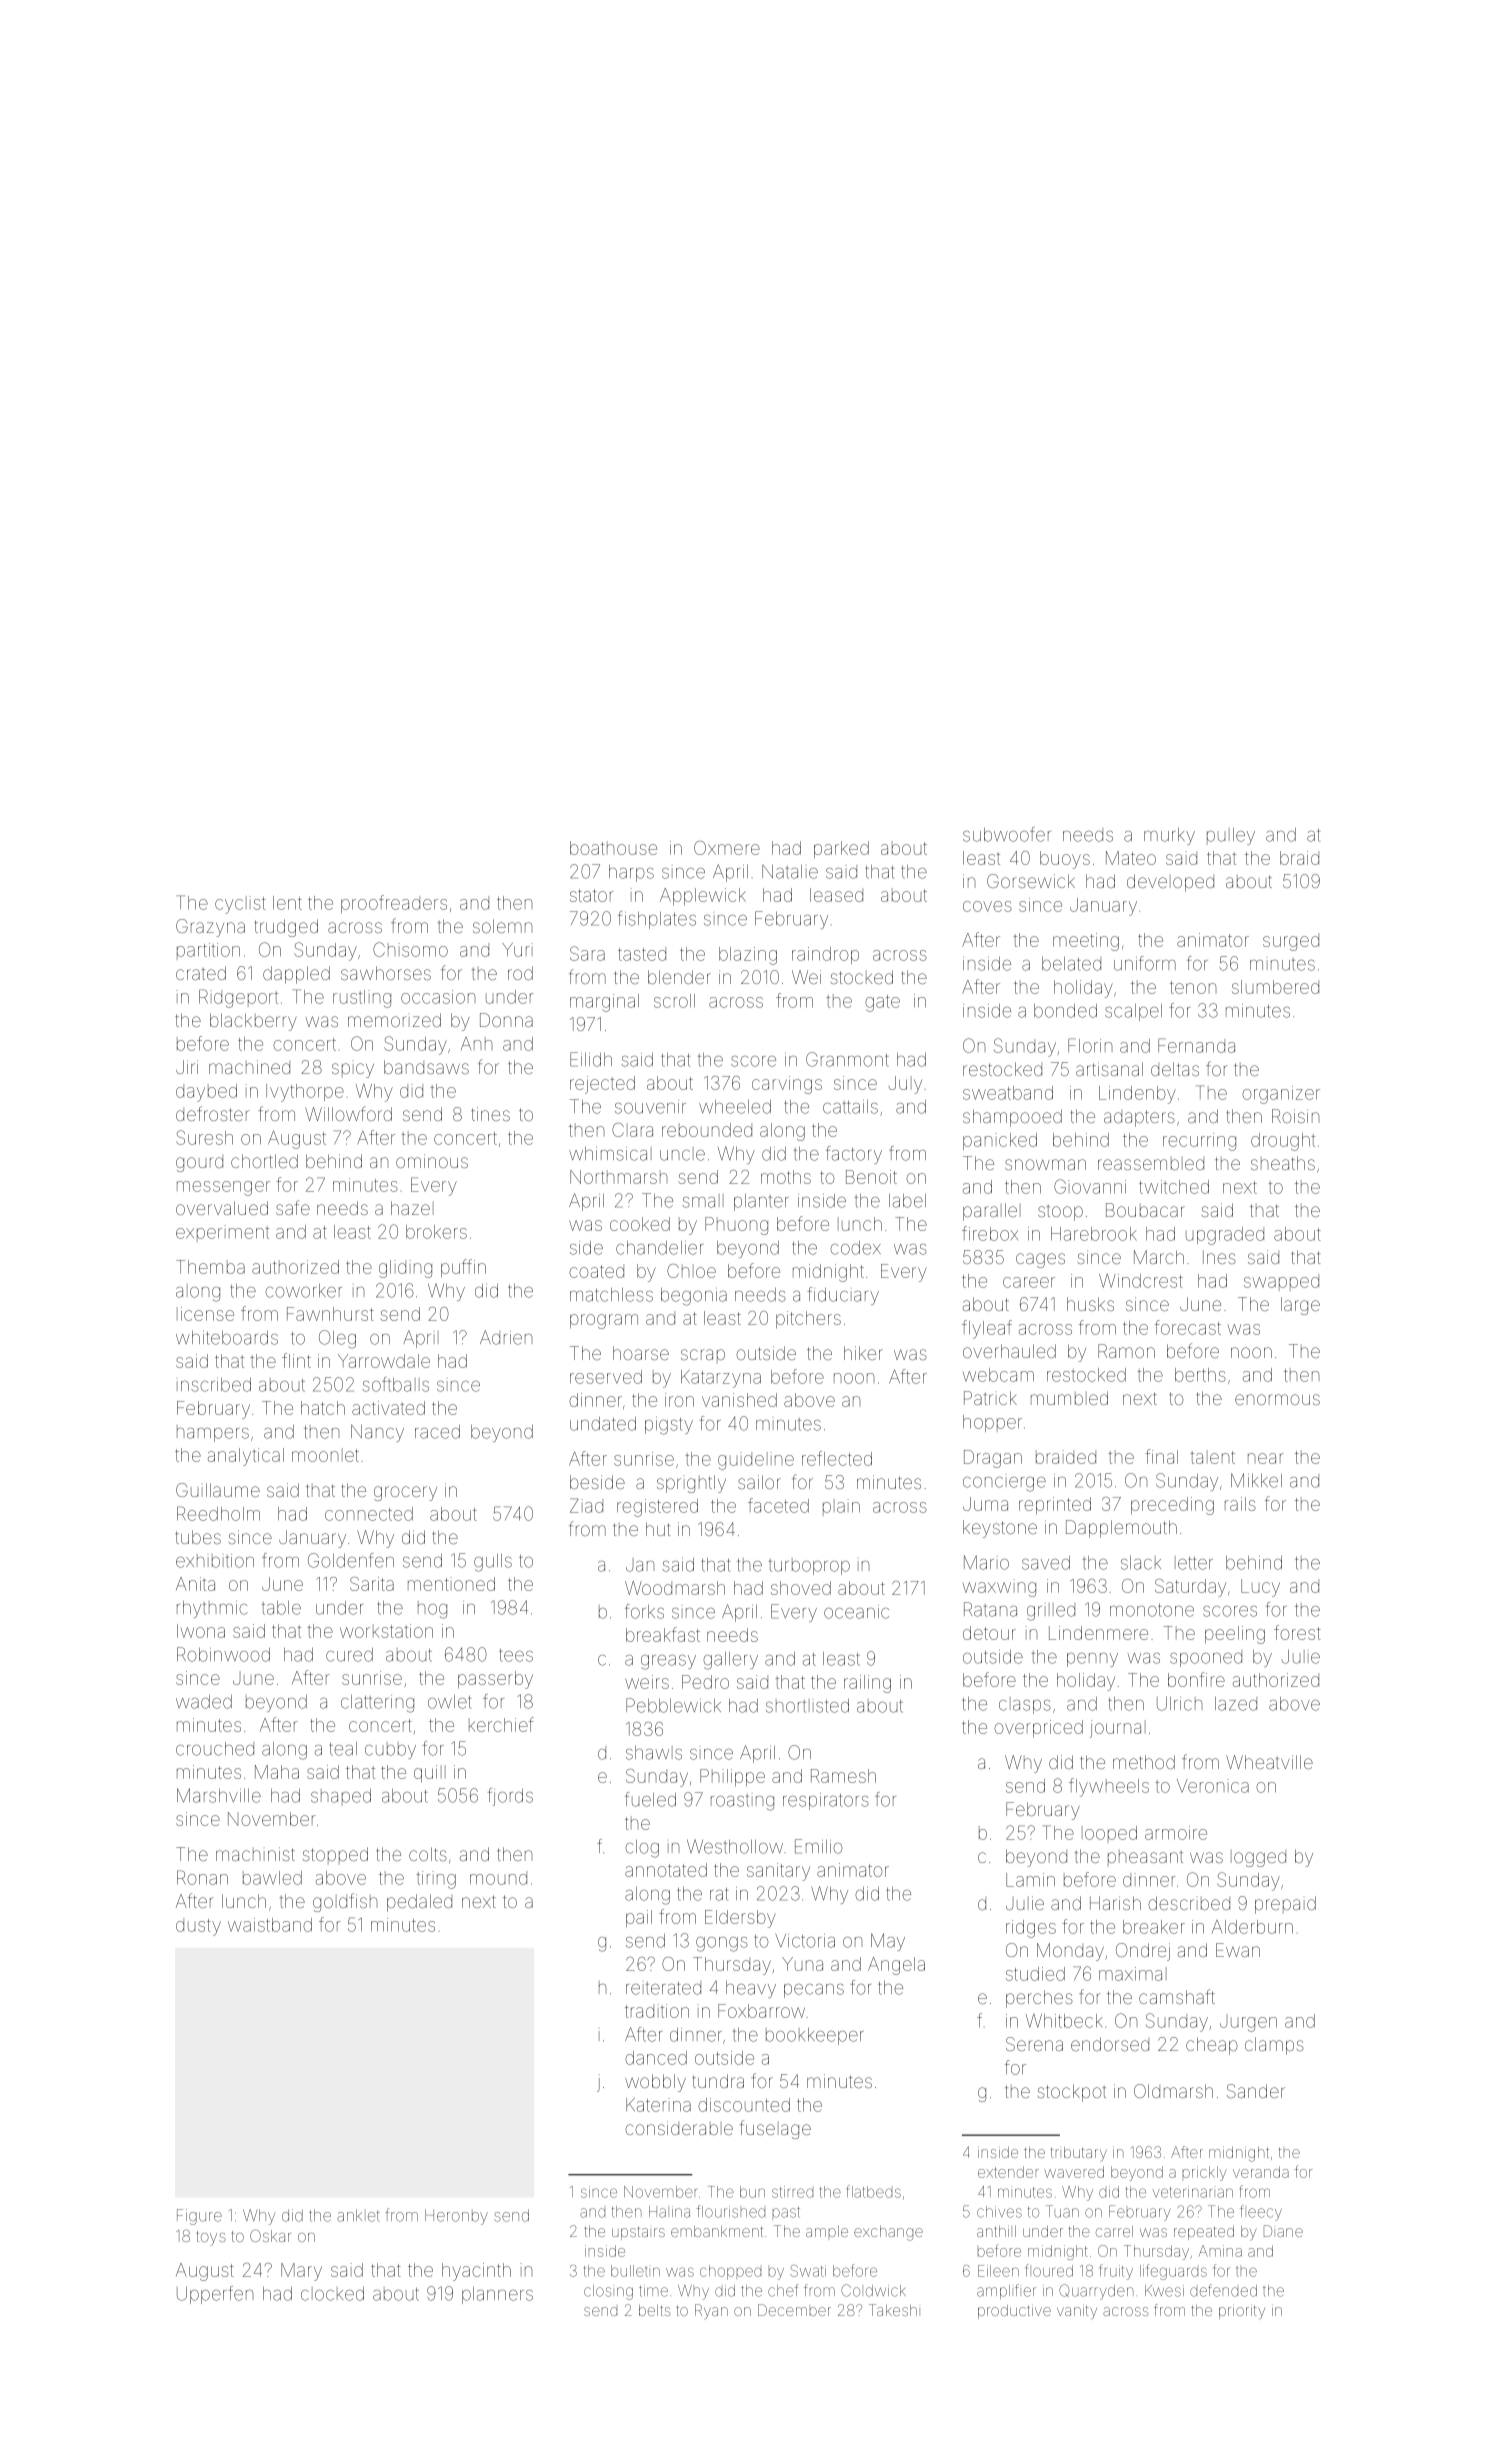 Image resolution: width=1496 pixels, height=2464 pixels. I want to click on overpriced, so click(1038, 1729).
